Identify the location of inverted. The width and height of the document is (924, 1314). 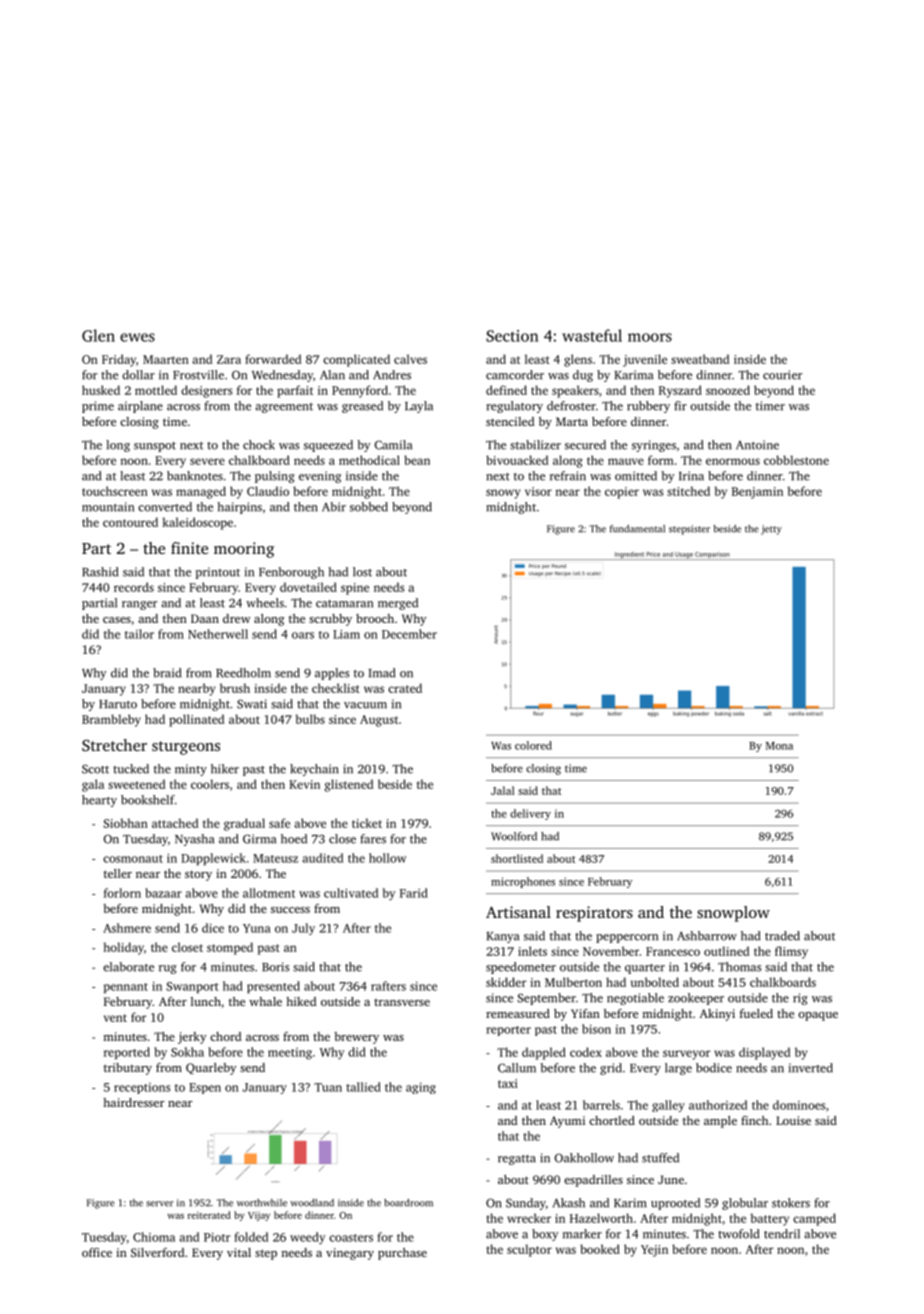
(810, 1068).
